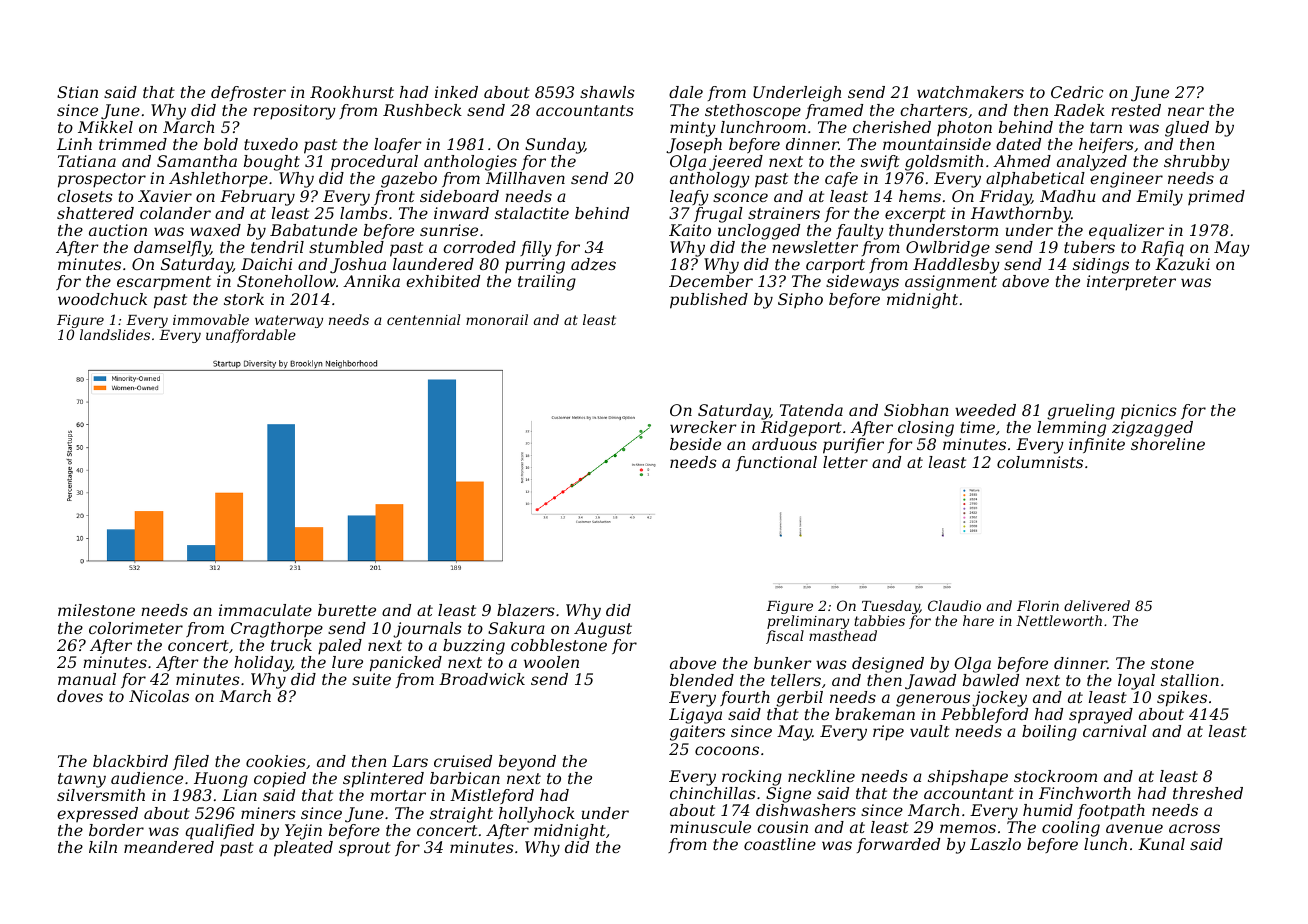 This screenshot has height=924, width=1308. Describe the element at coordinates (689, 198) in the screenshot. I see `leafy` at that location.
